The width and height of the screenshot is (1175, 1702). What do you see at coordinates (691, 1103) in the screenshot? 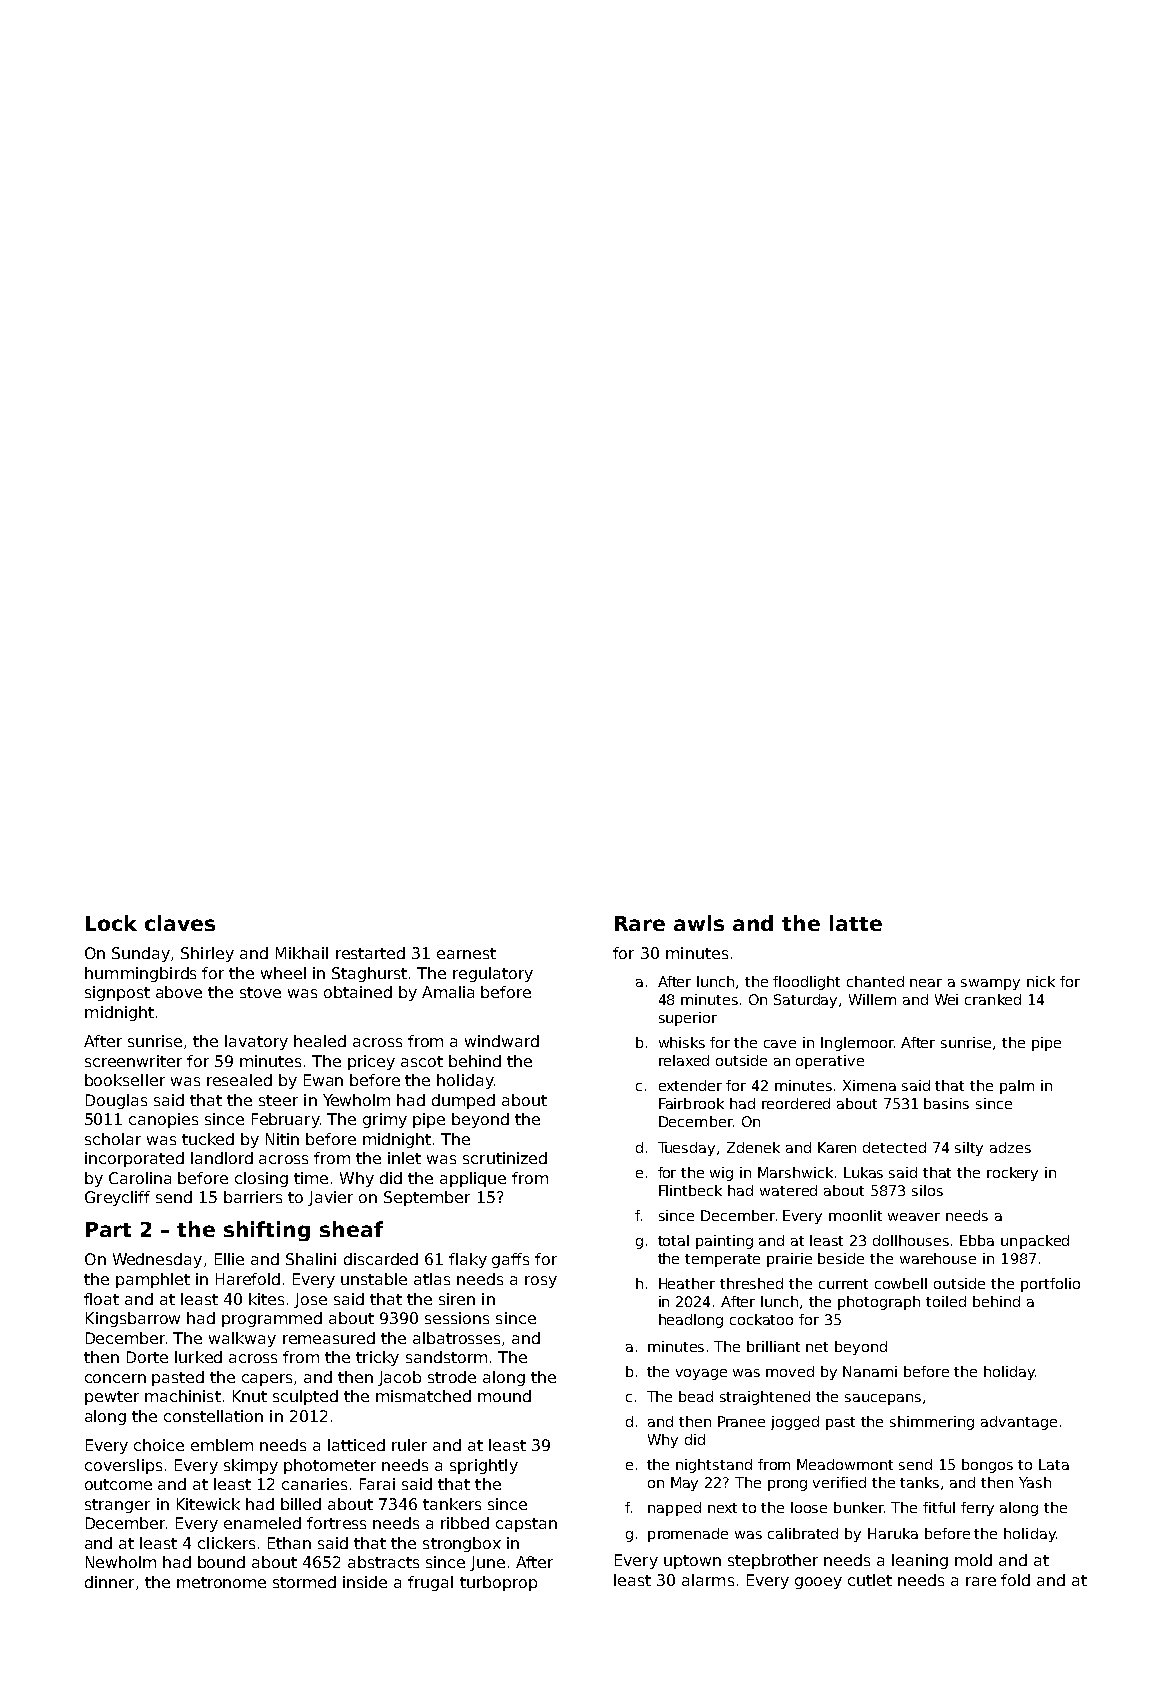
I see `Fairbrook` at bounding box center [691, 1103].
